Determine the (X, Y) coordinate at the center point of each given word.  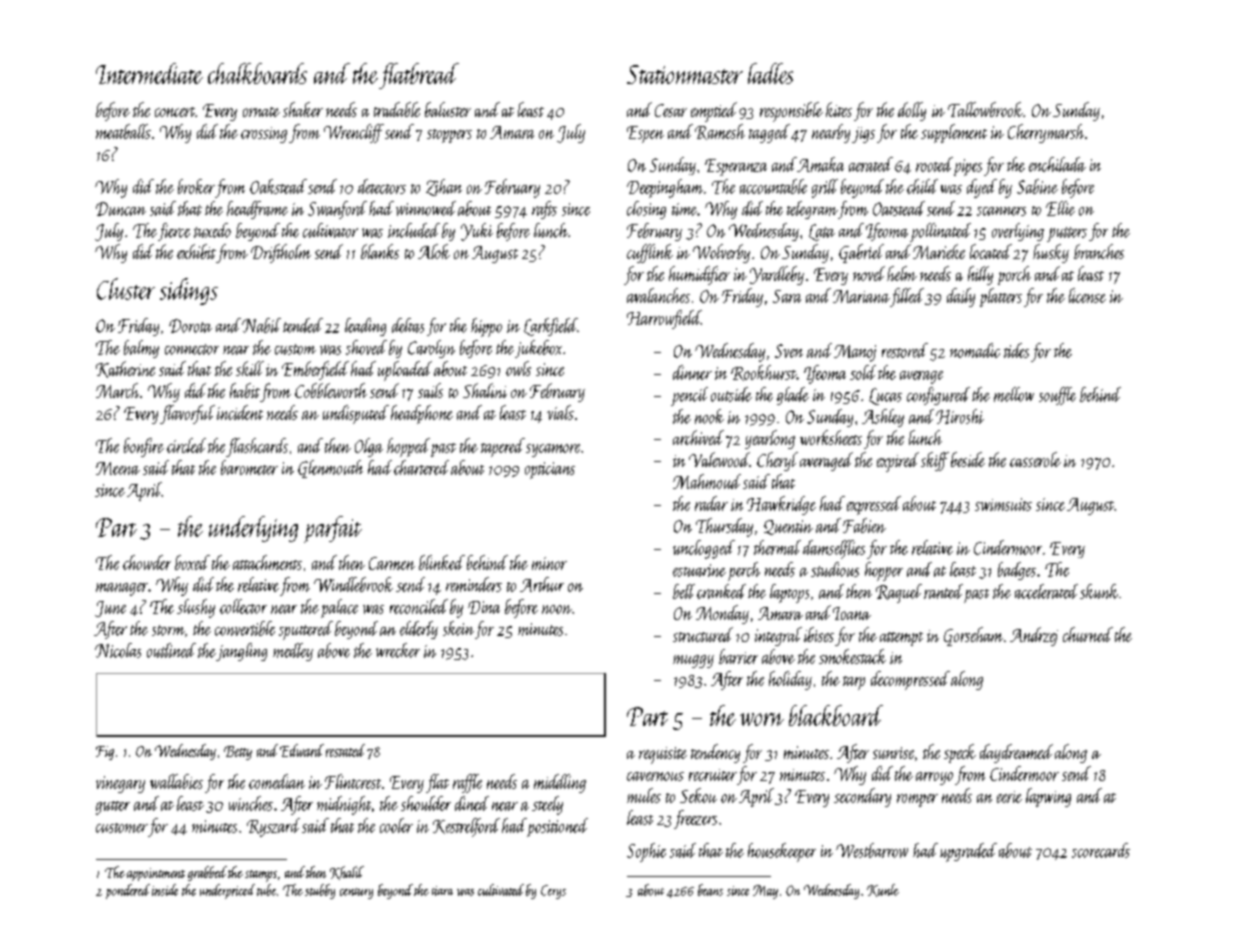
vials (560, 412)
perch (744, 571)
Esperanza (736, 167)
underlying (253, 529)
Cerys (553, 892)
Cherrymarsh (1046, 133)
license (1087, 295)
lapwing (1048, 797)
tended (303, 325)
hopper (884, 571)
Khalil (347, 873)
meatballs (123, 131)
